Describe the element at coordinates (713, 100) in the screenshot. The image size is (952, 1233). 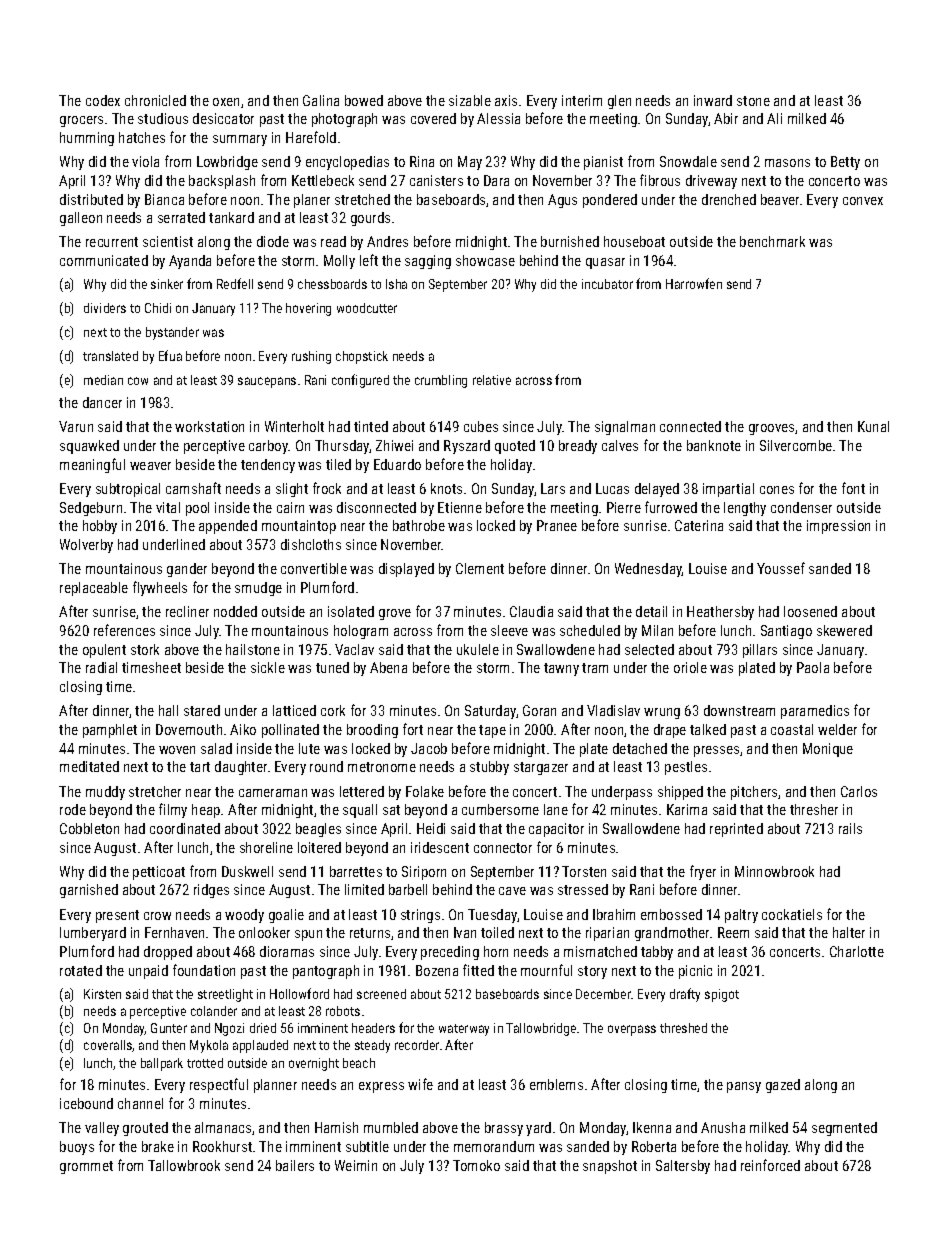
I see `inward` at that location.
